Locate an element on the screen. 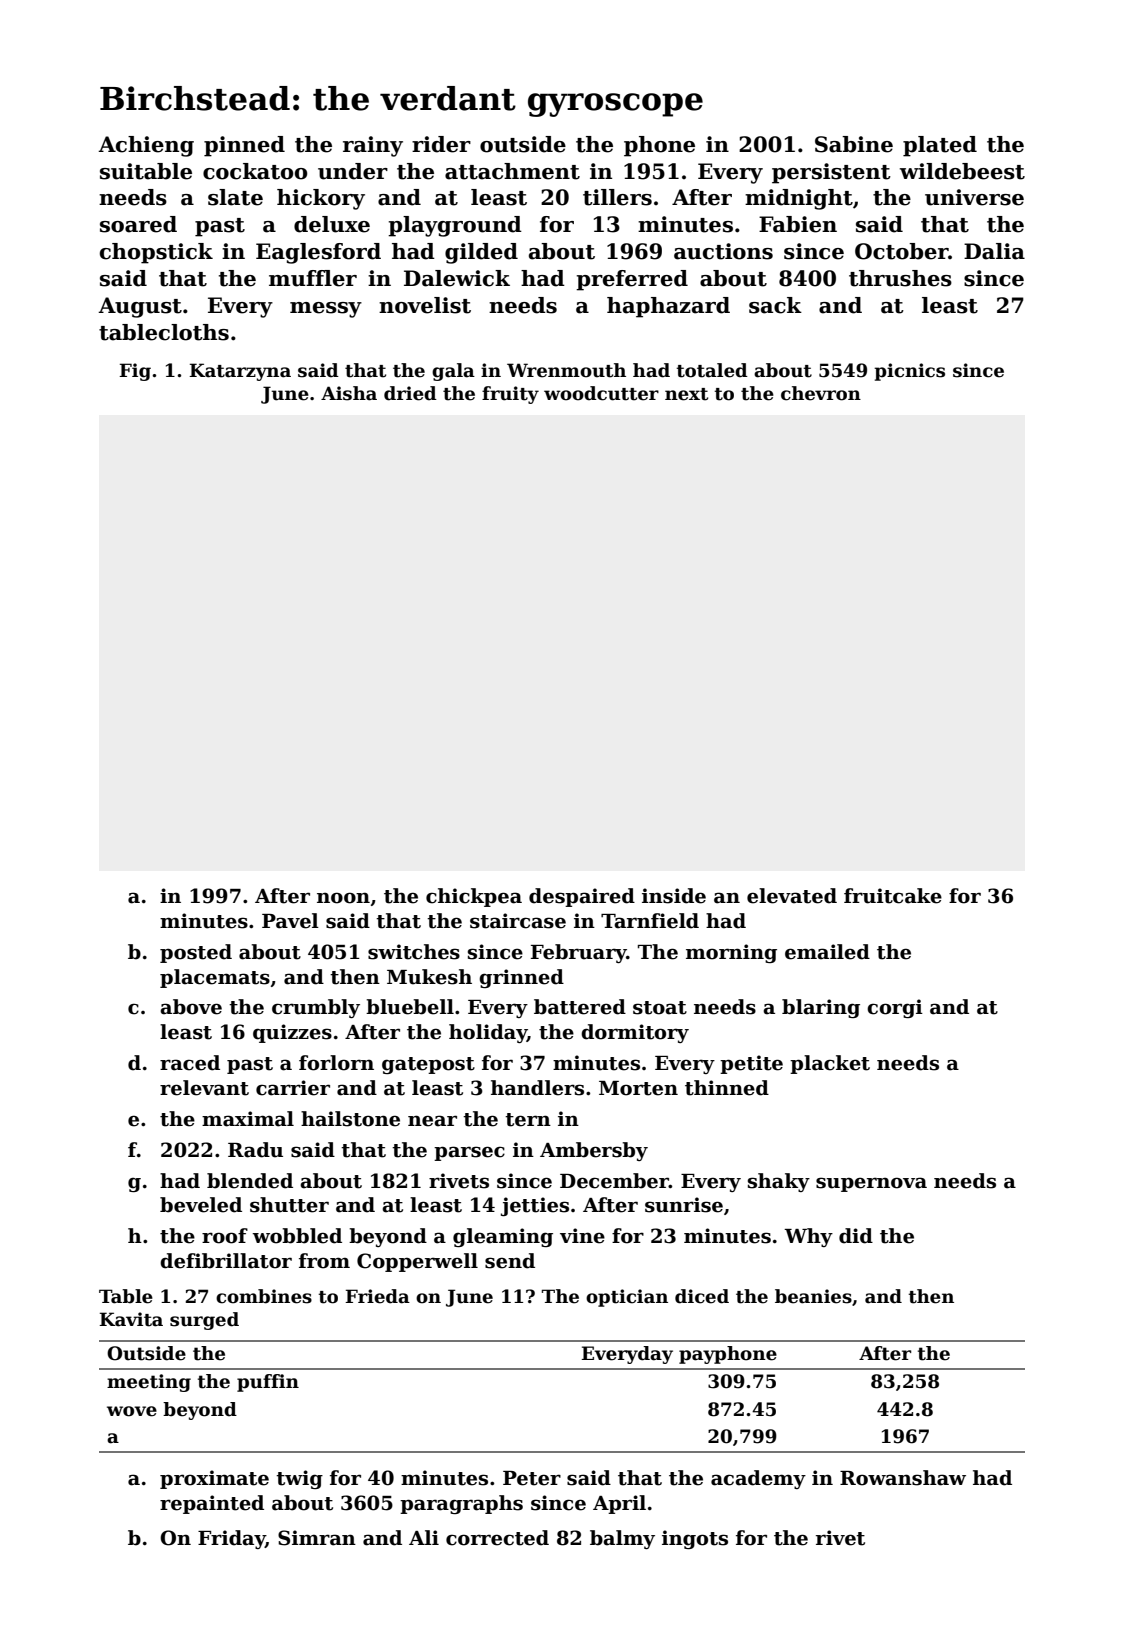  emailed is located at coordinates (827, 952).
